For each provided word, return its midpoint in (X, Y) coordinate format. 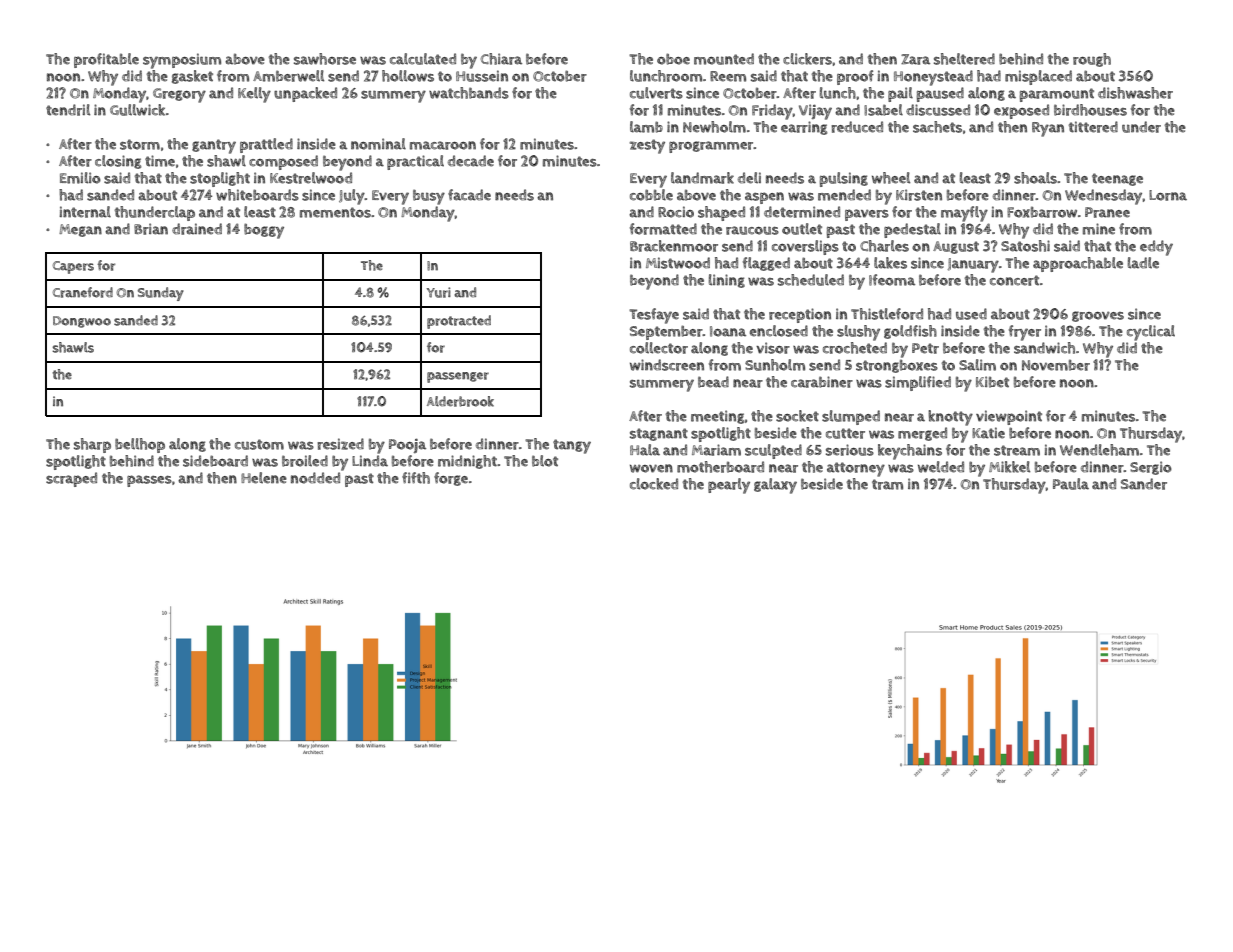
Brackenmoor (674, 246)
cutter (845, 433)
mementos (335, 212)
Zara (915, 59)
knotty (950, 418)
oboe (673, 59)
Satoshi (1025, 246)
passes (149, 481)
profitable (106, 60)
